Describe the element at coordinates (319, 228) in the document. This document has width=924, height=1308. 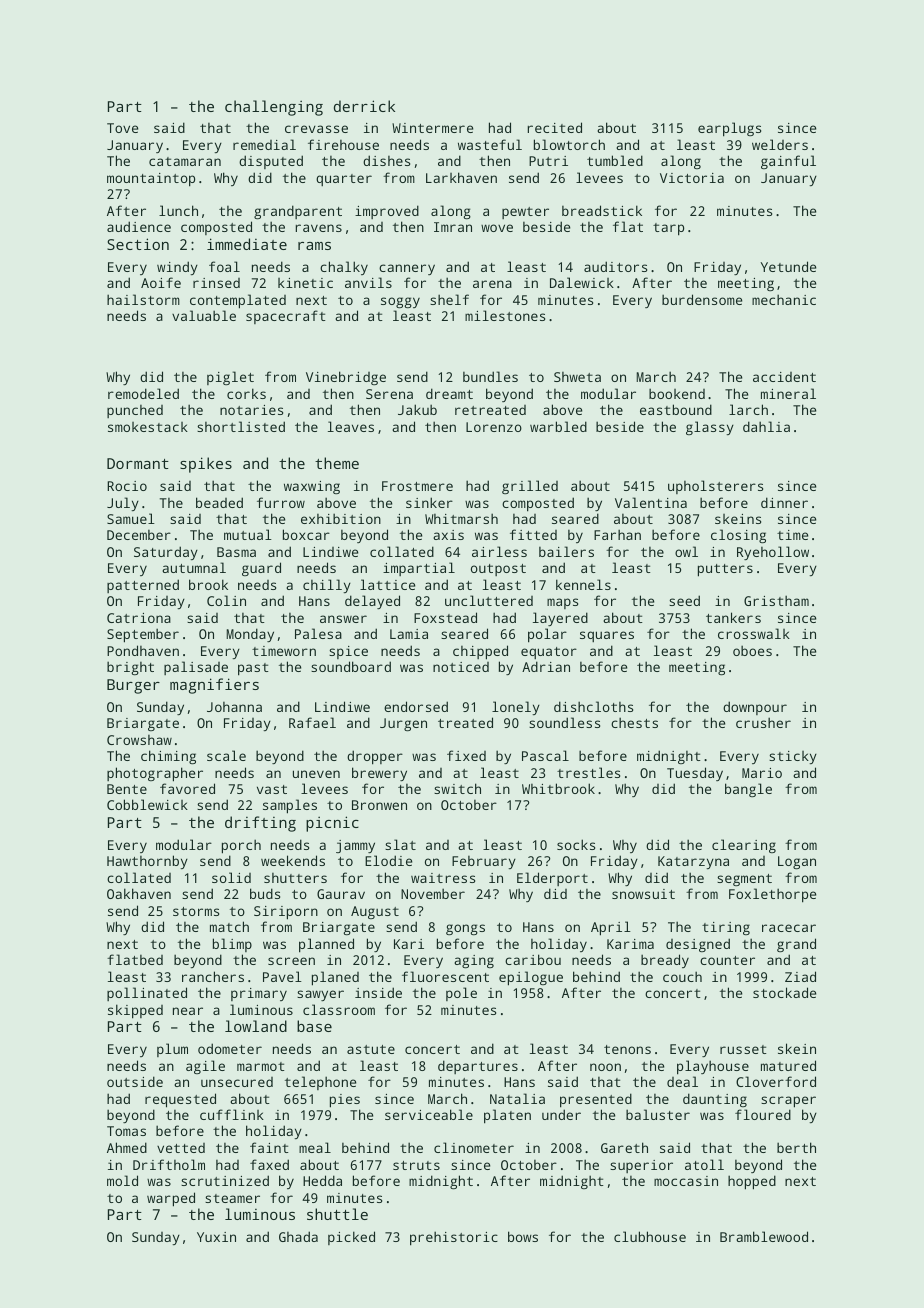
I see `ravens` at that location.
